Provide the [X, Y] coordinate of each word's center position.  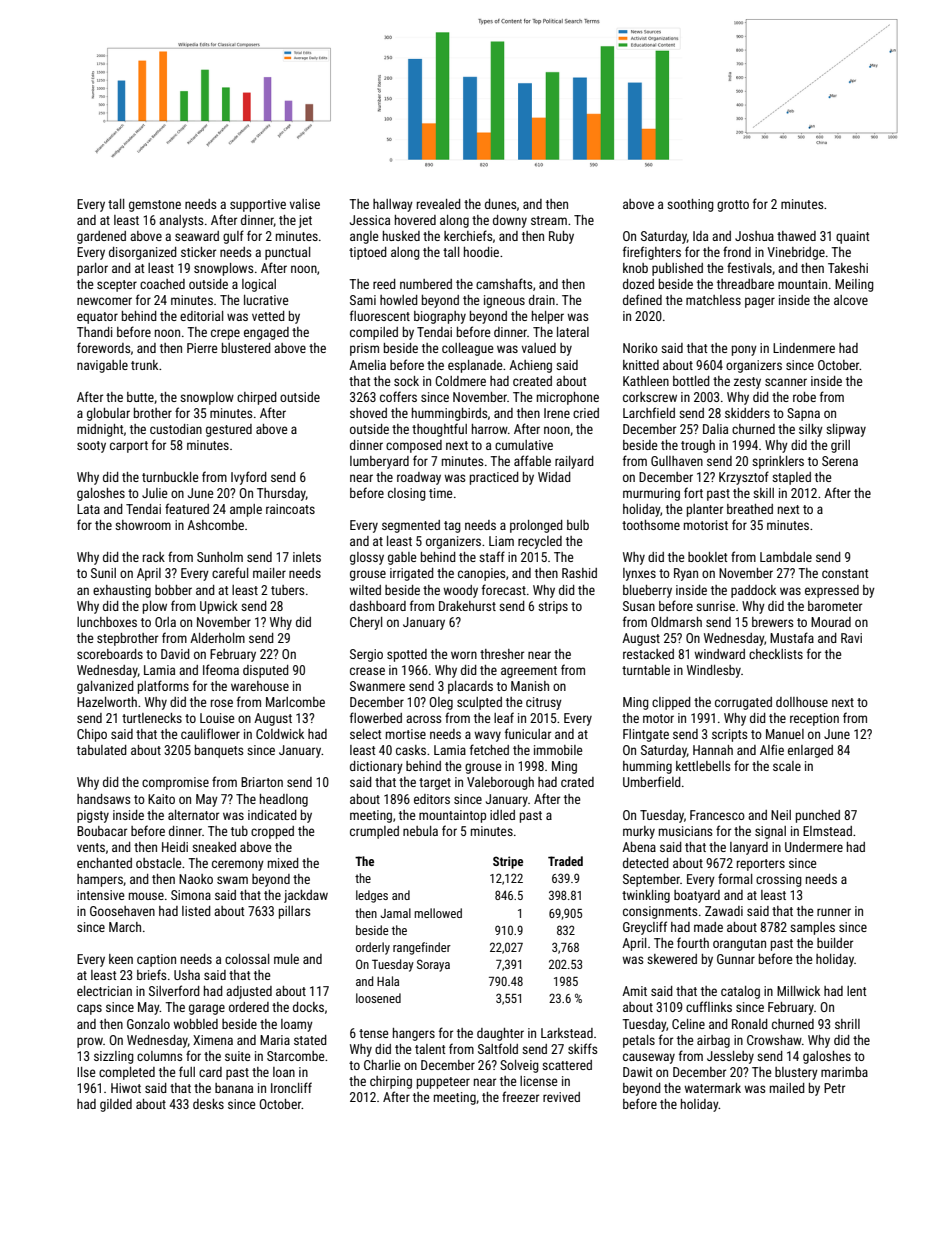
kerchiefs [468, 235]
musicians [685, 831]
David [175, 654]
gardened [101, 237]
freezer [520, 1096]
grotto [733, 206]
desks [208, 1104]
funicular [528, 733]
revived [561, 1097]
